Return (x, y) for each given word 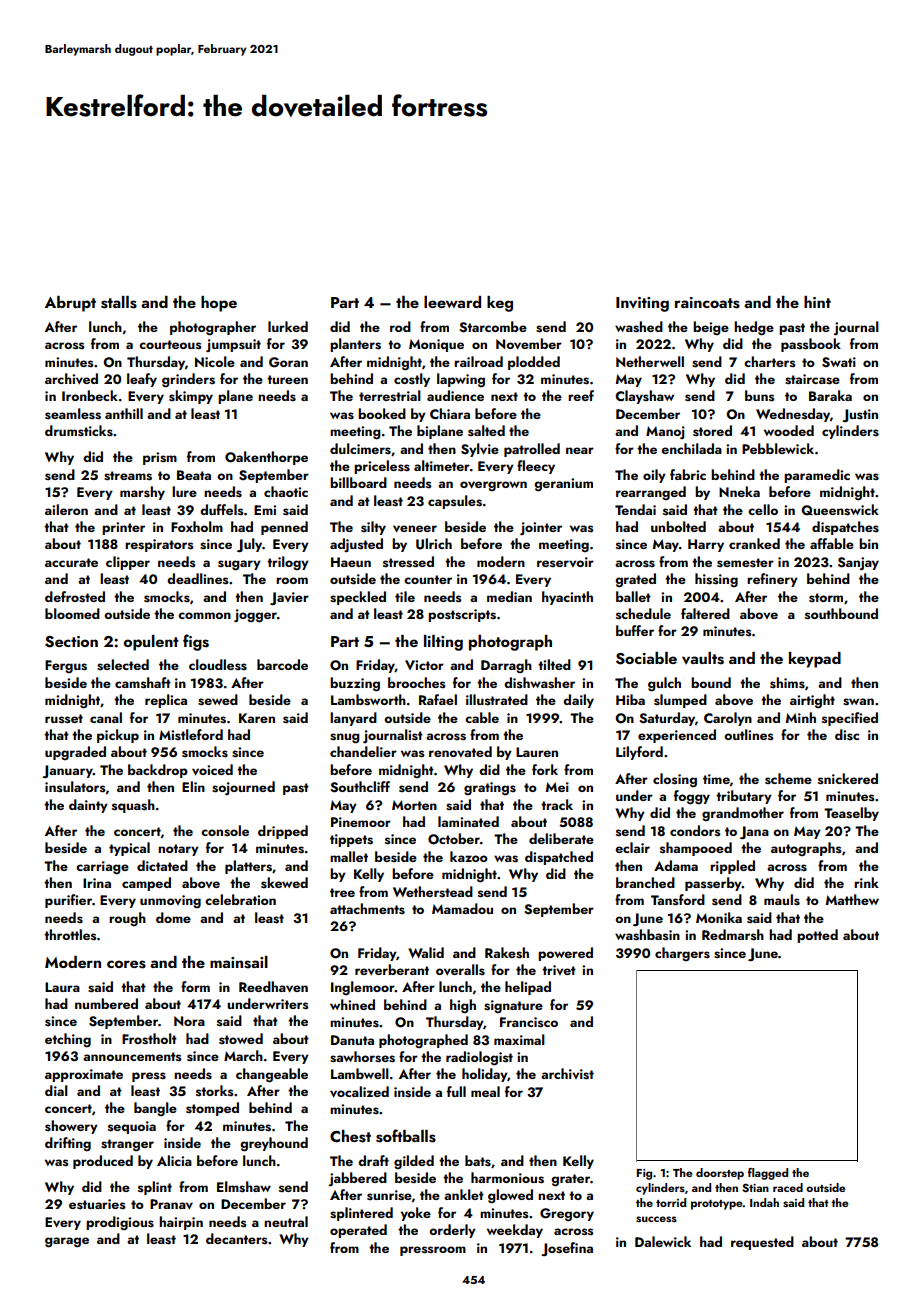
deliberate (561, 838)
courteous (170, 344)
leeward (452, 302)
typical (129, 849)
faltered (705, 613)
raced (788, 1187)
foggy (692, 797)
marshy (142, 493)
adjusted (356, 545)
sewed (218, 700)
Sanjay (858, 563)
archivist (567, 1074)
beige (711, 328)
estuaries (97, 1204)
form (195, 986)
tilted (554, 664)
